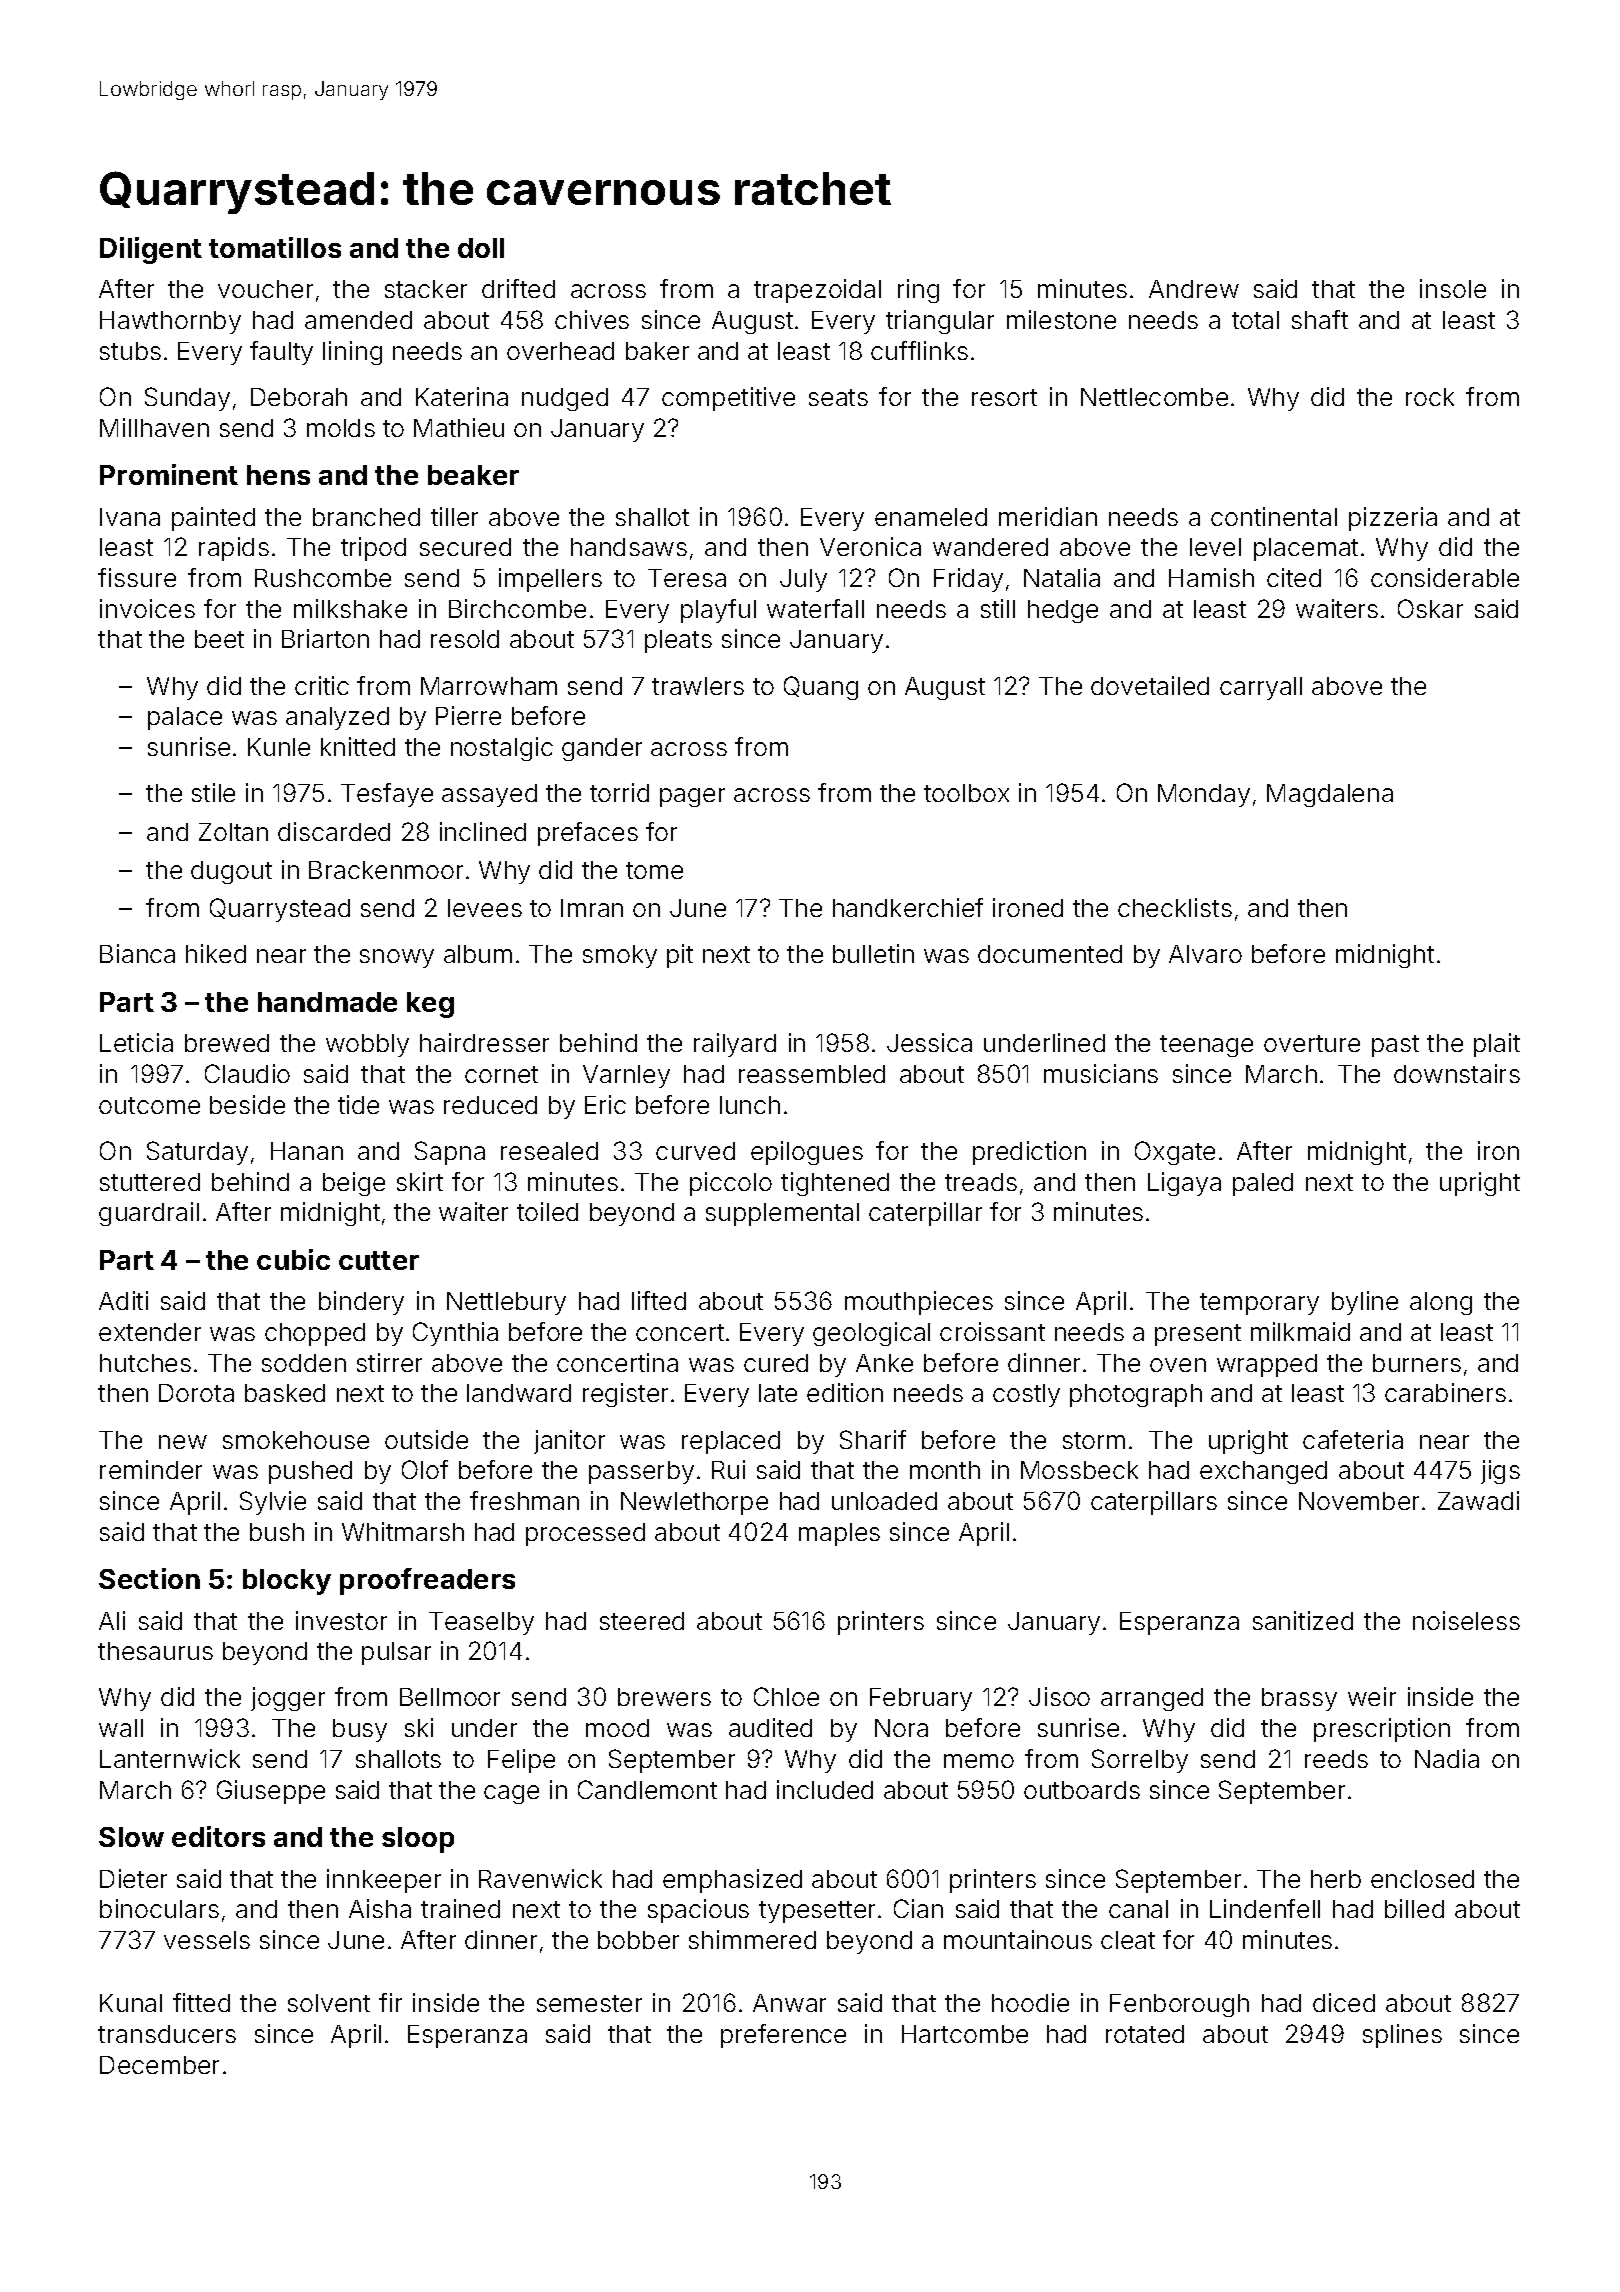 The image size is (1620, 2292). I want to click on preference, so click(783, 2036).
